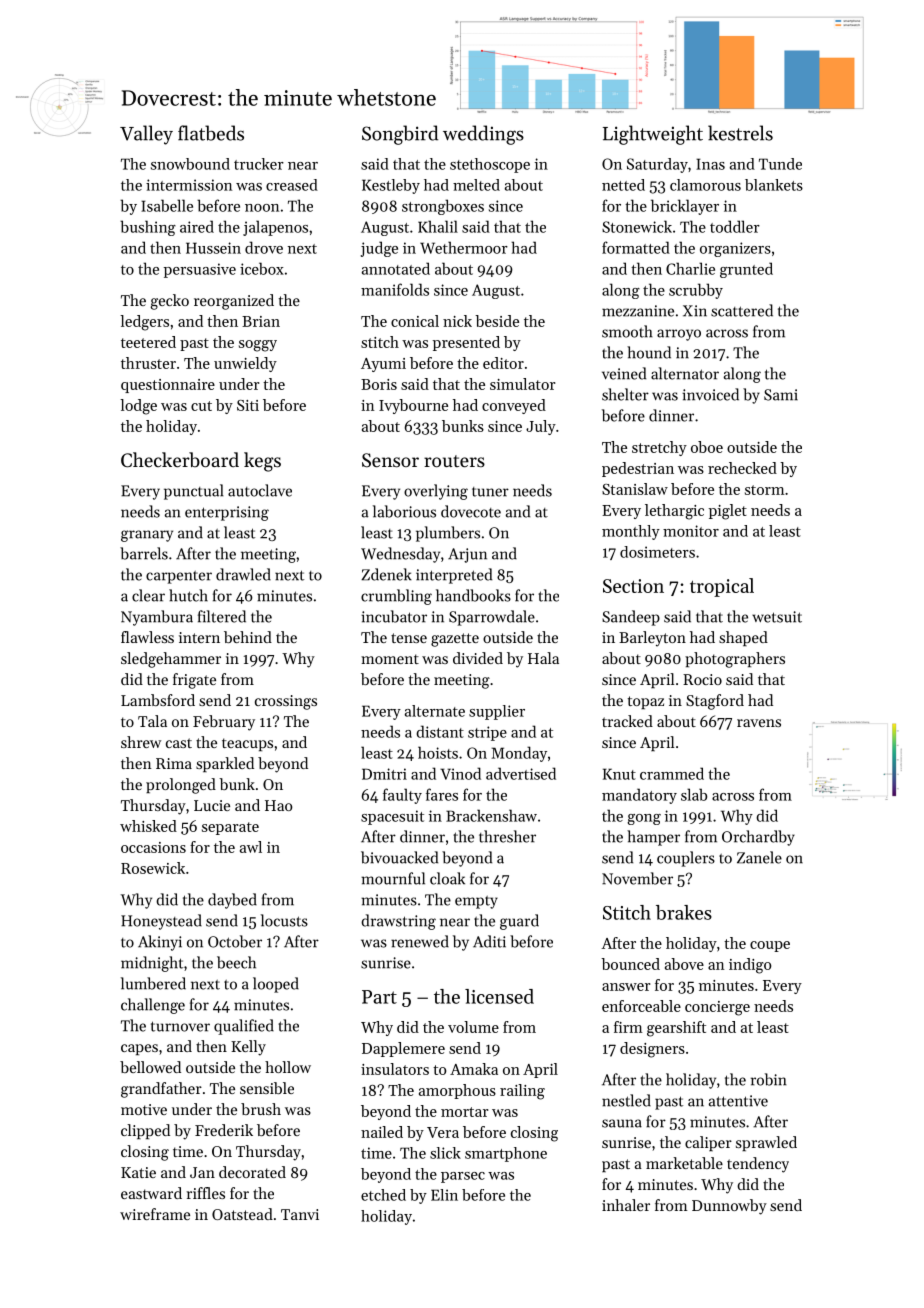 The width and height of the document is (924, 1308). Describe the element at coordinates (746, 270) in the document. I see `grunted` at that location.
